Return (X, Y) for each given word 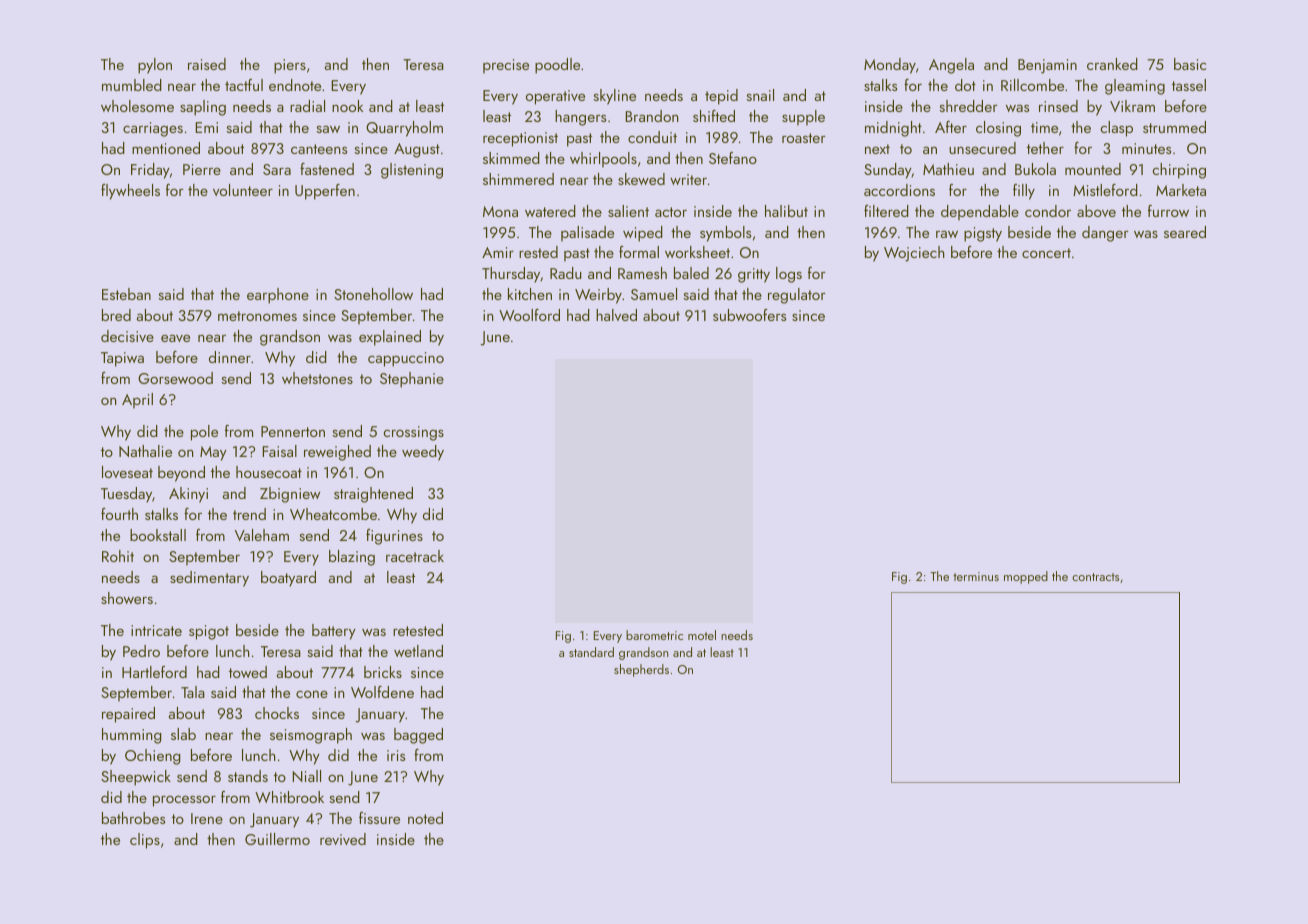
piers (290, 66)
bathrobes (133, 818)
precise (506, 66)
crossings (413, 433)
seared (1185, 232)
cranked (1112, 64)
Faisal (279, 451)
